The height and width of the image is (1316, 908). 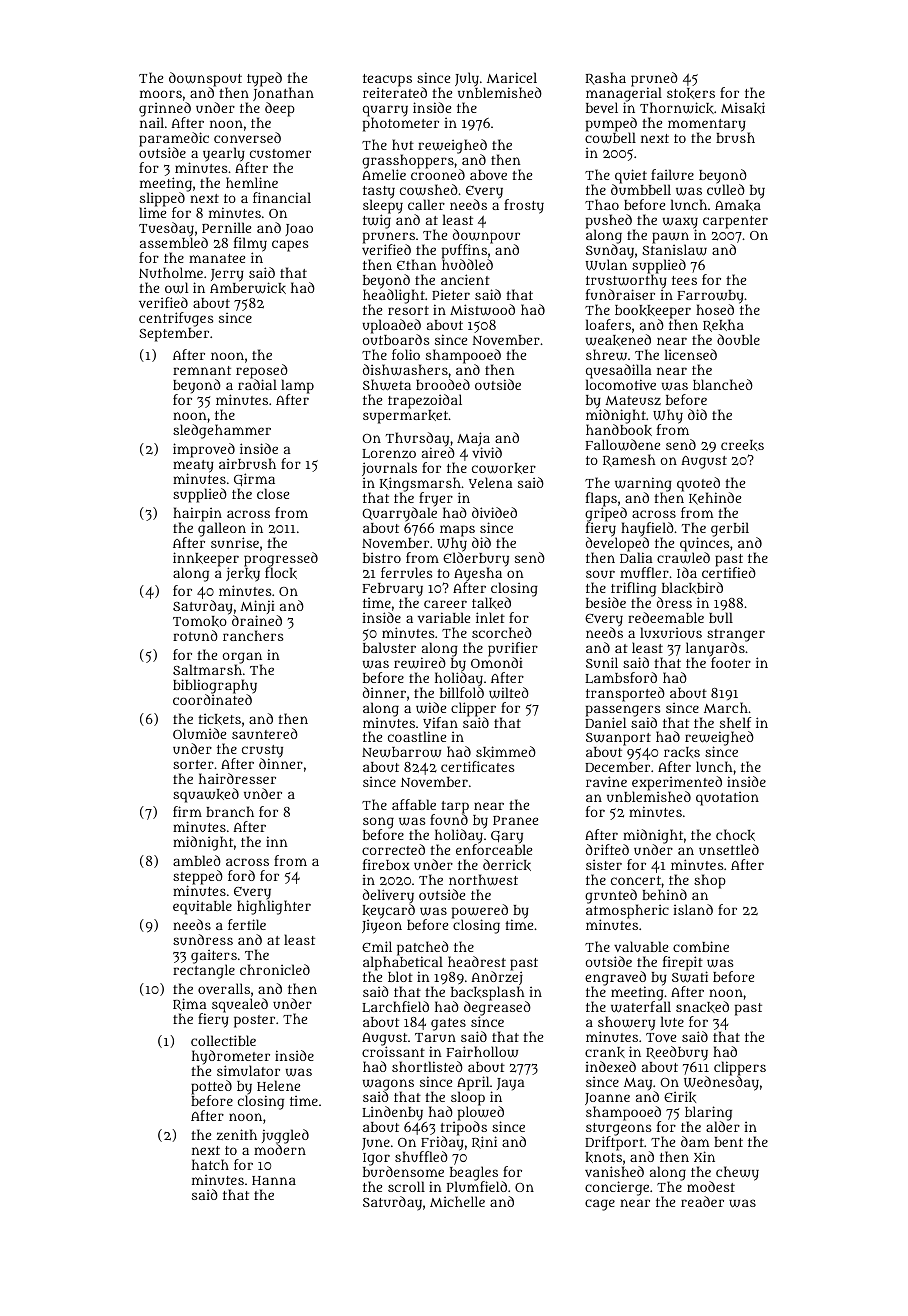 What do you see at coordinates (394, 297) in the image?
I see `headlight` at bounding box center [394, 297].
